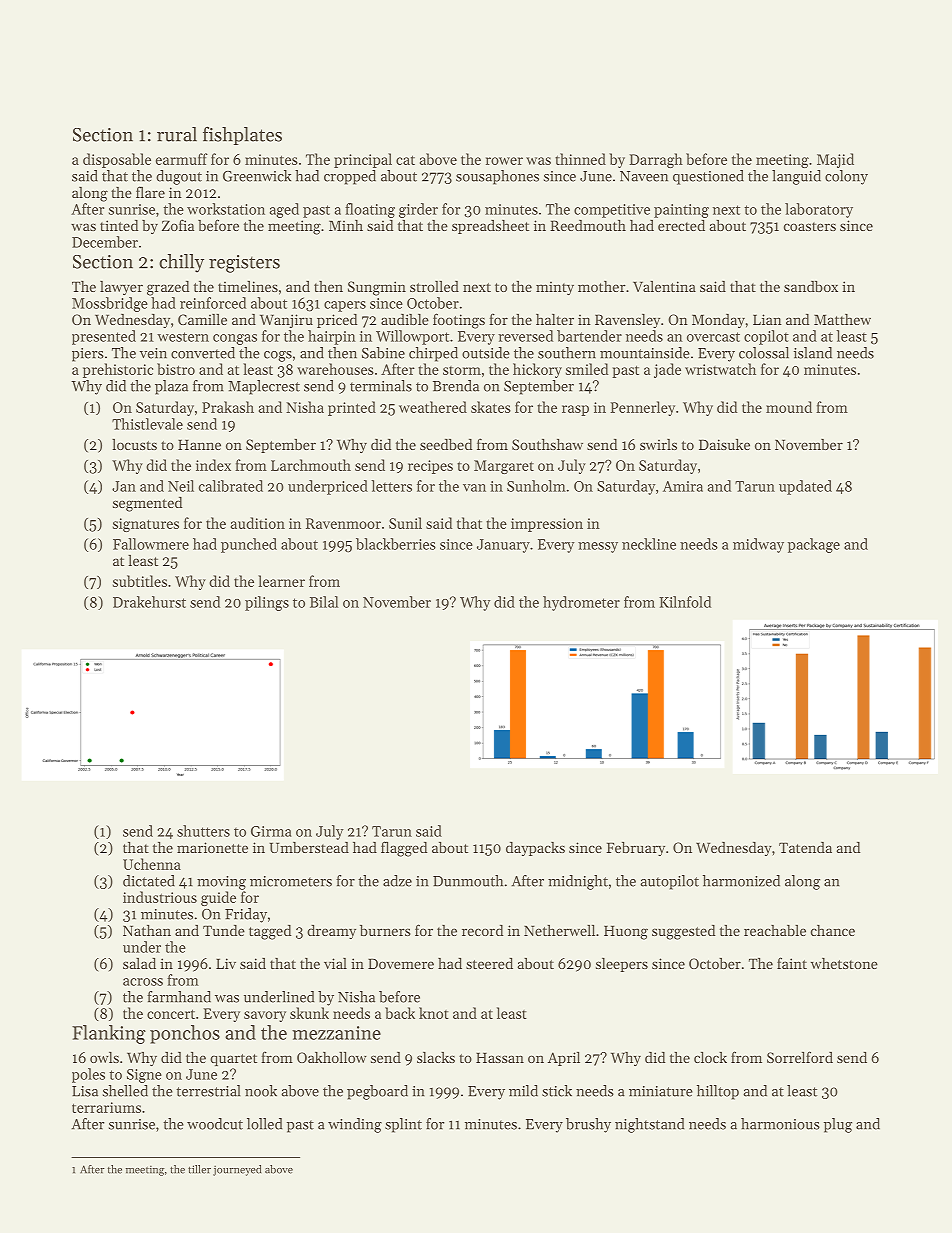 The width and height of the page is (952, 1233). I want to click on record, so click(482, 930).
